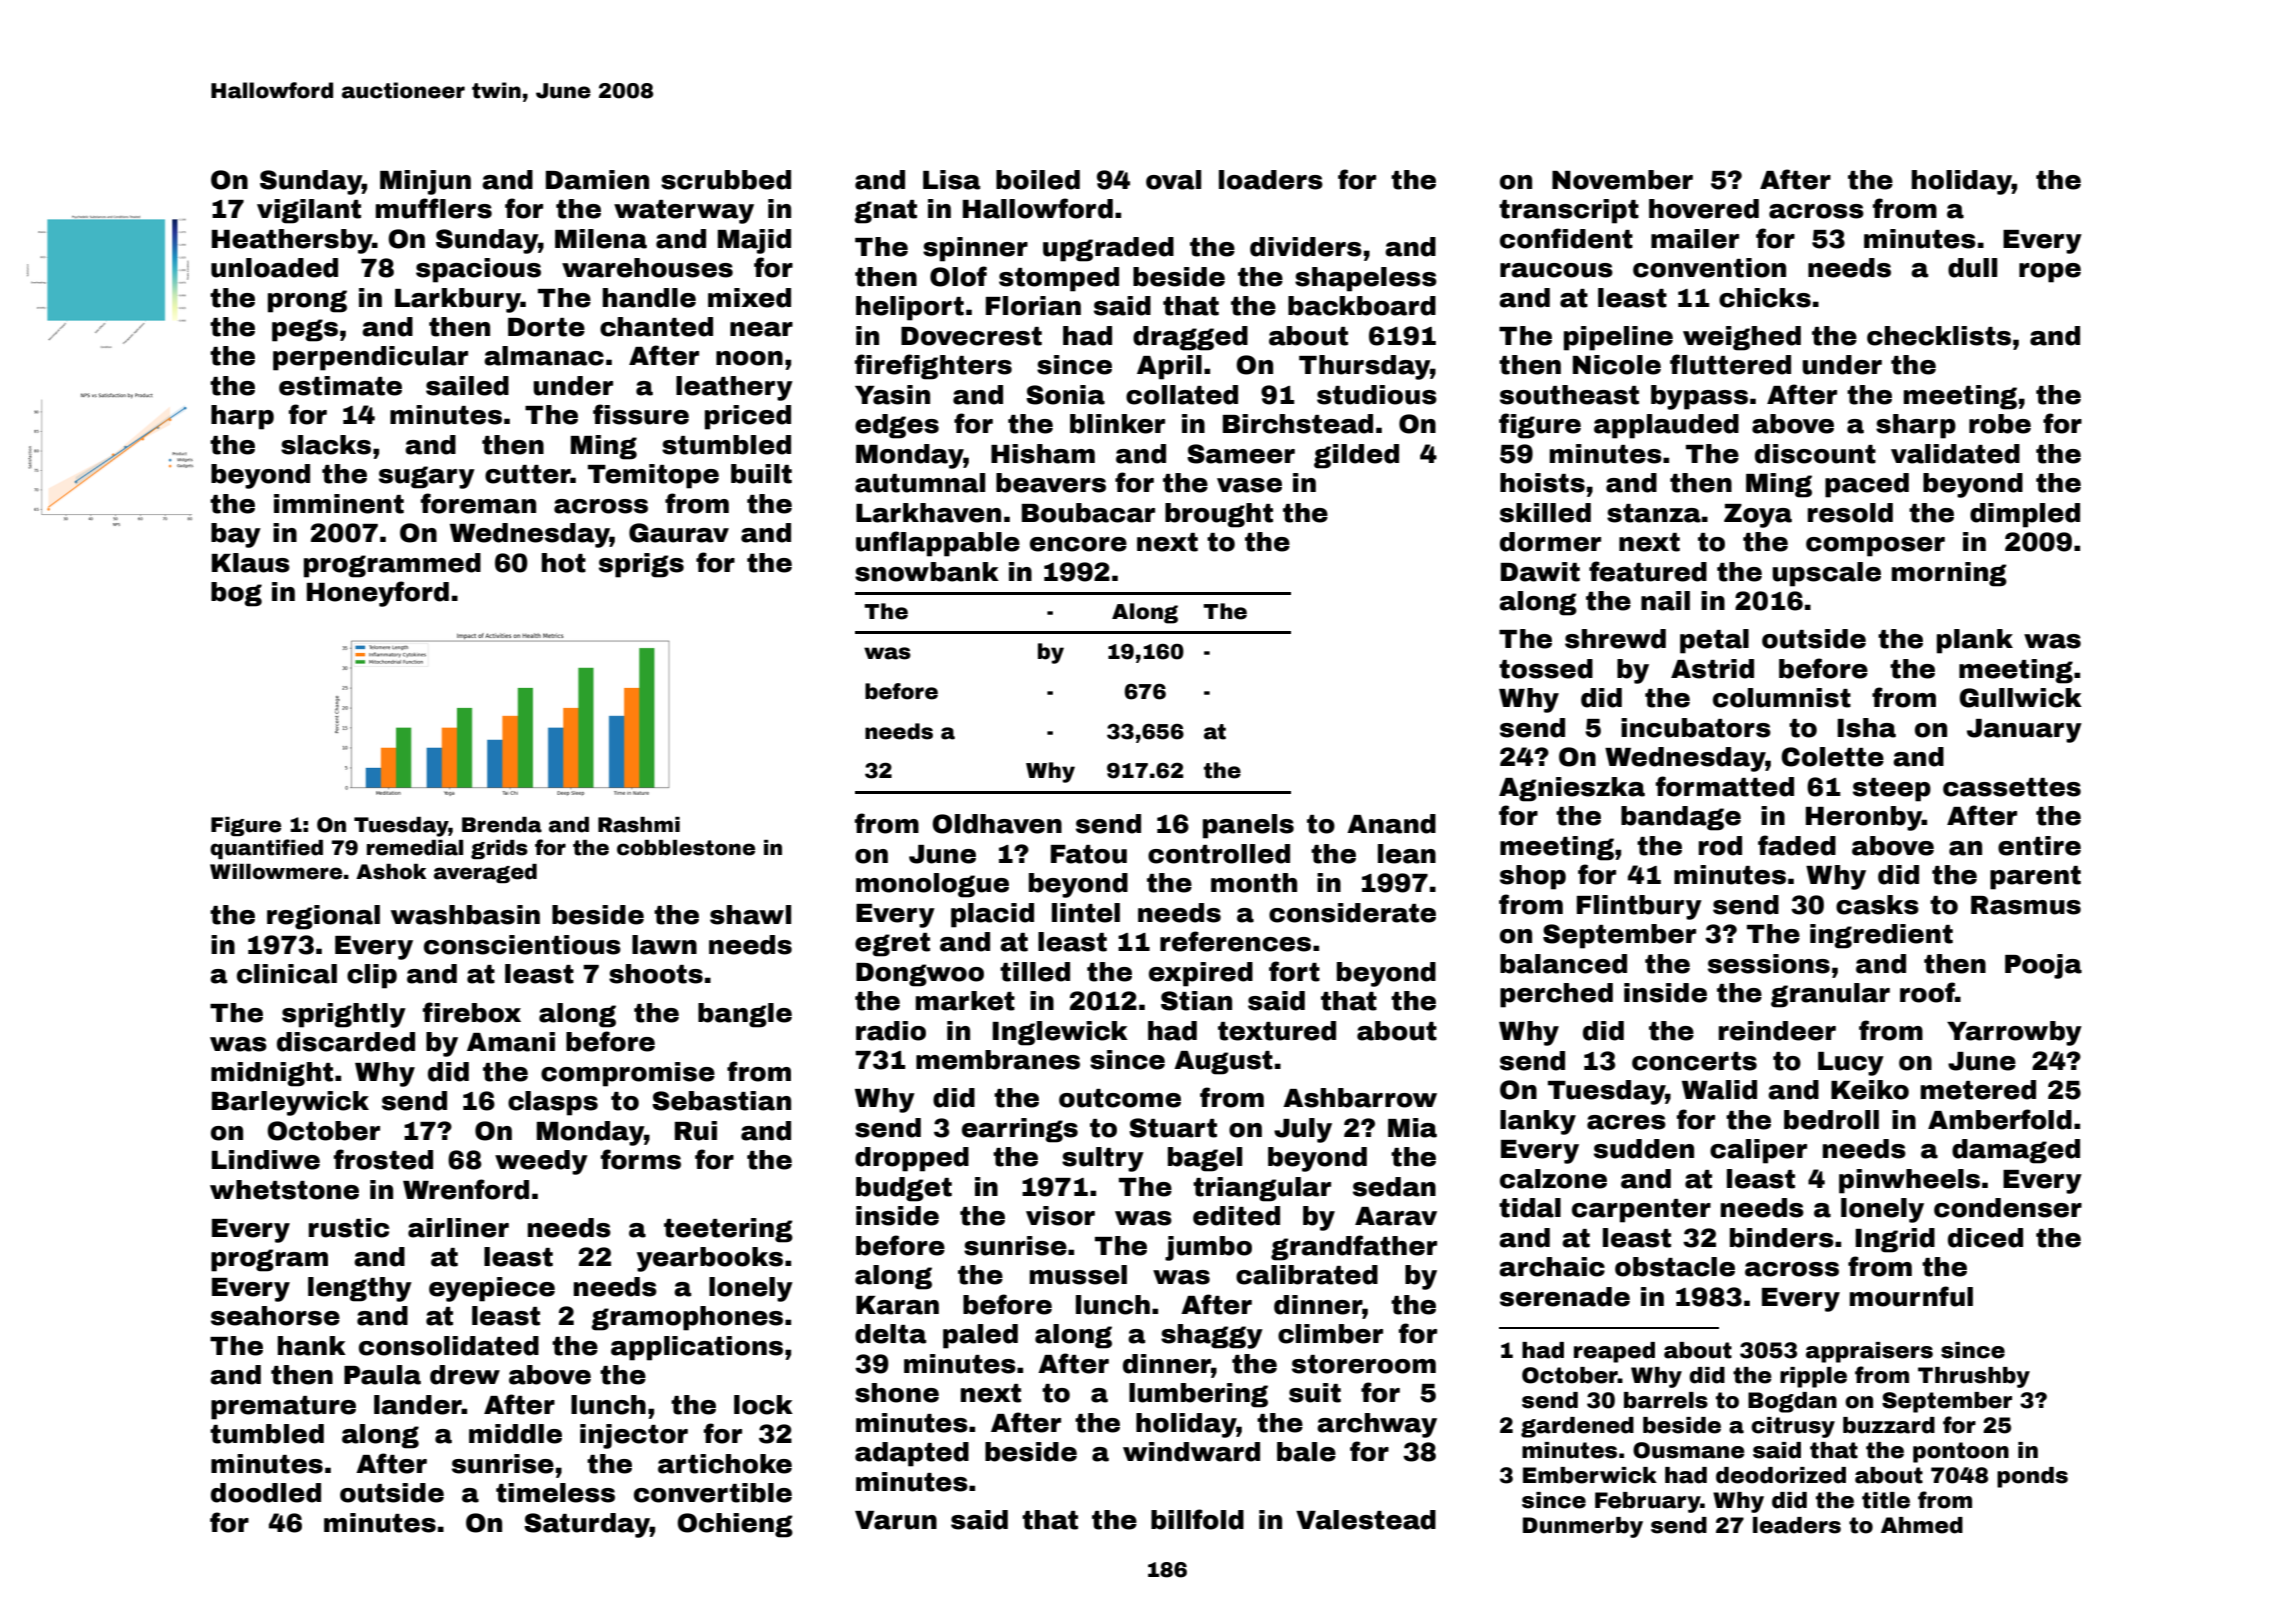  What do you see at coordinates (1391, 824) in the document?
I see `Anand` at bounding box center [1391, 824].
